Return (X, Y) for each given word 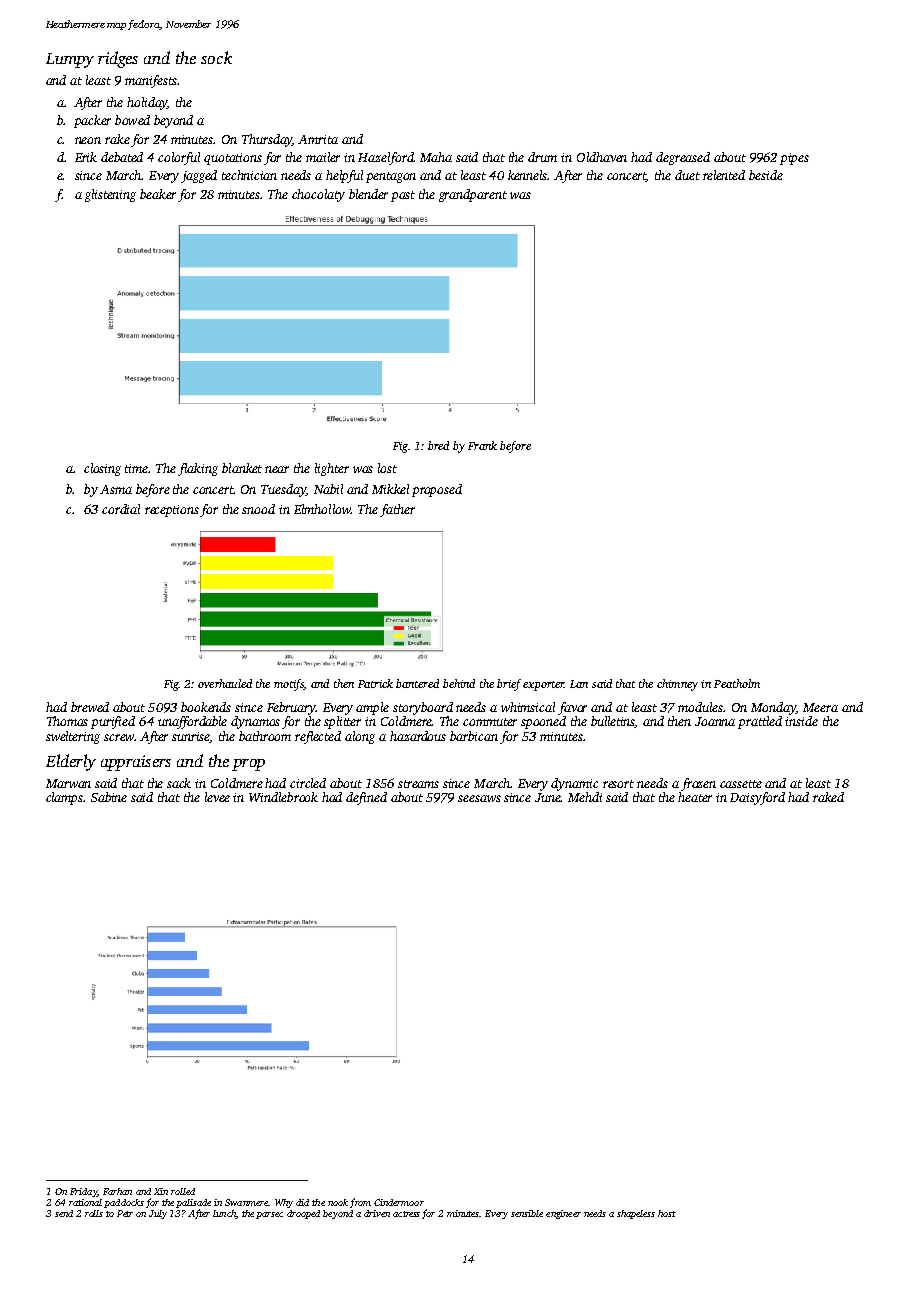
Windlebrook (283, 797)
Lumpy (70, 60)
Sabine (109, 797)
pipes (794, 159)
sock (216, 57)
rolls (94, 1213)
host (667, 1213)
